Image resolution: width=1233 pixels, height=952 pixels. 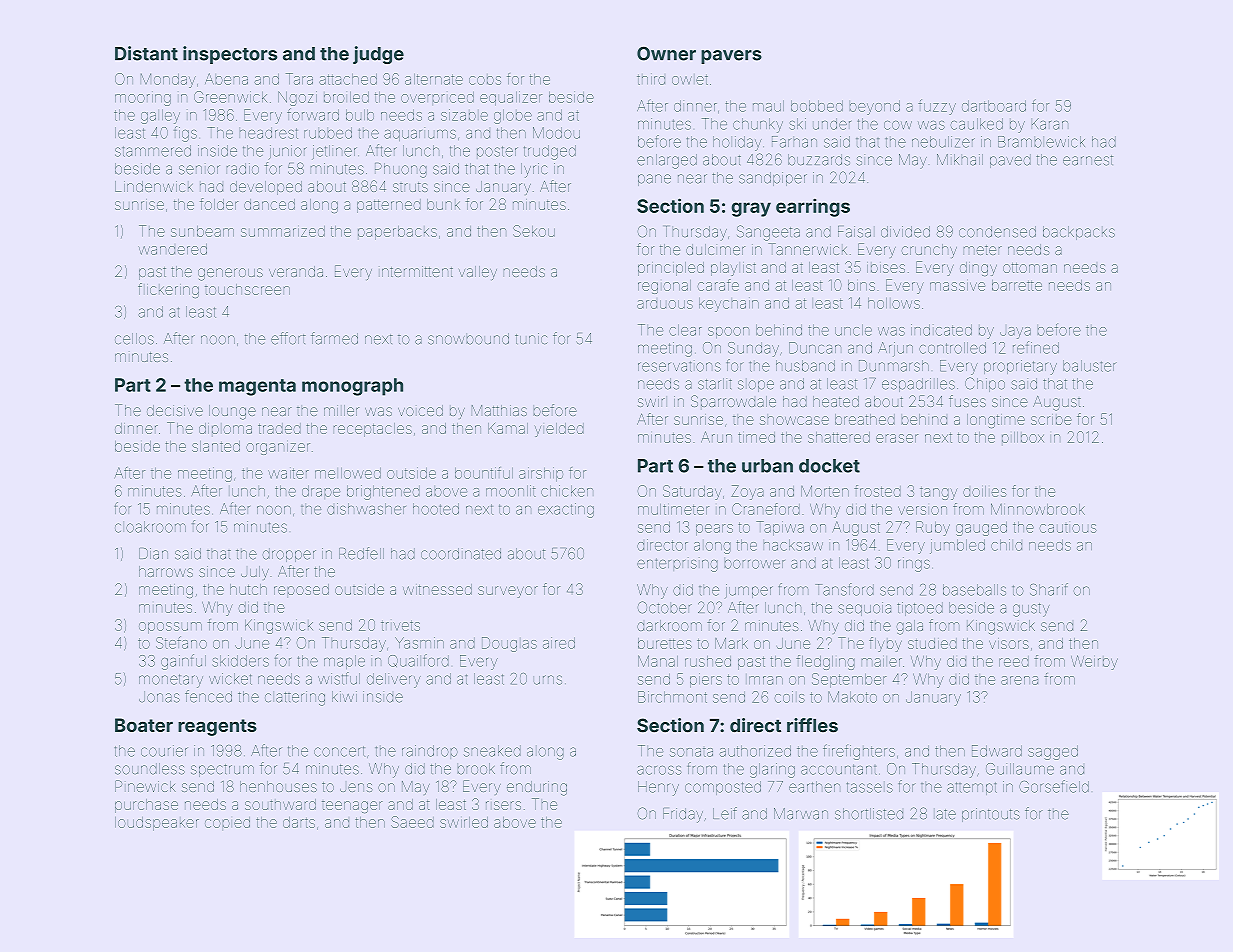 I want to click on gusty, so click(x=1031, y=610).
